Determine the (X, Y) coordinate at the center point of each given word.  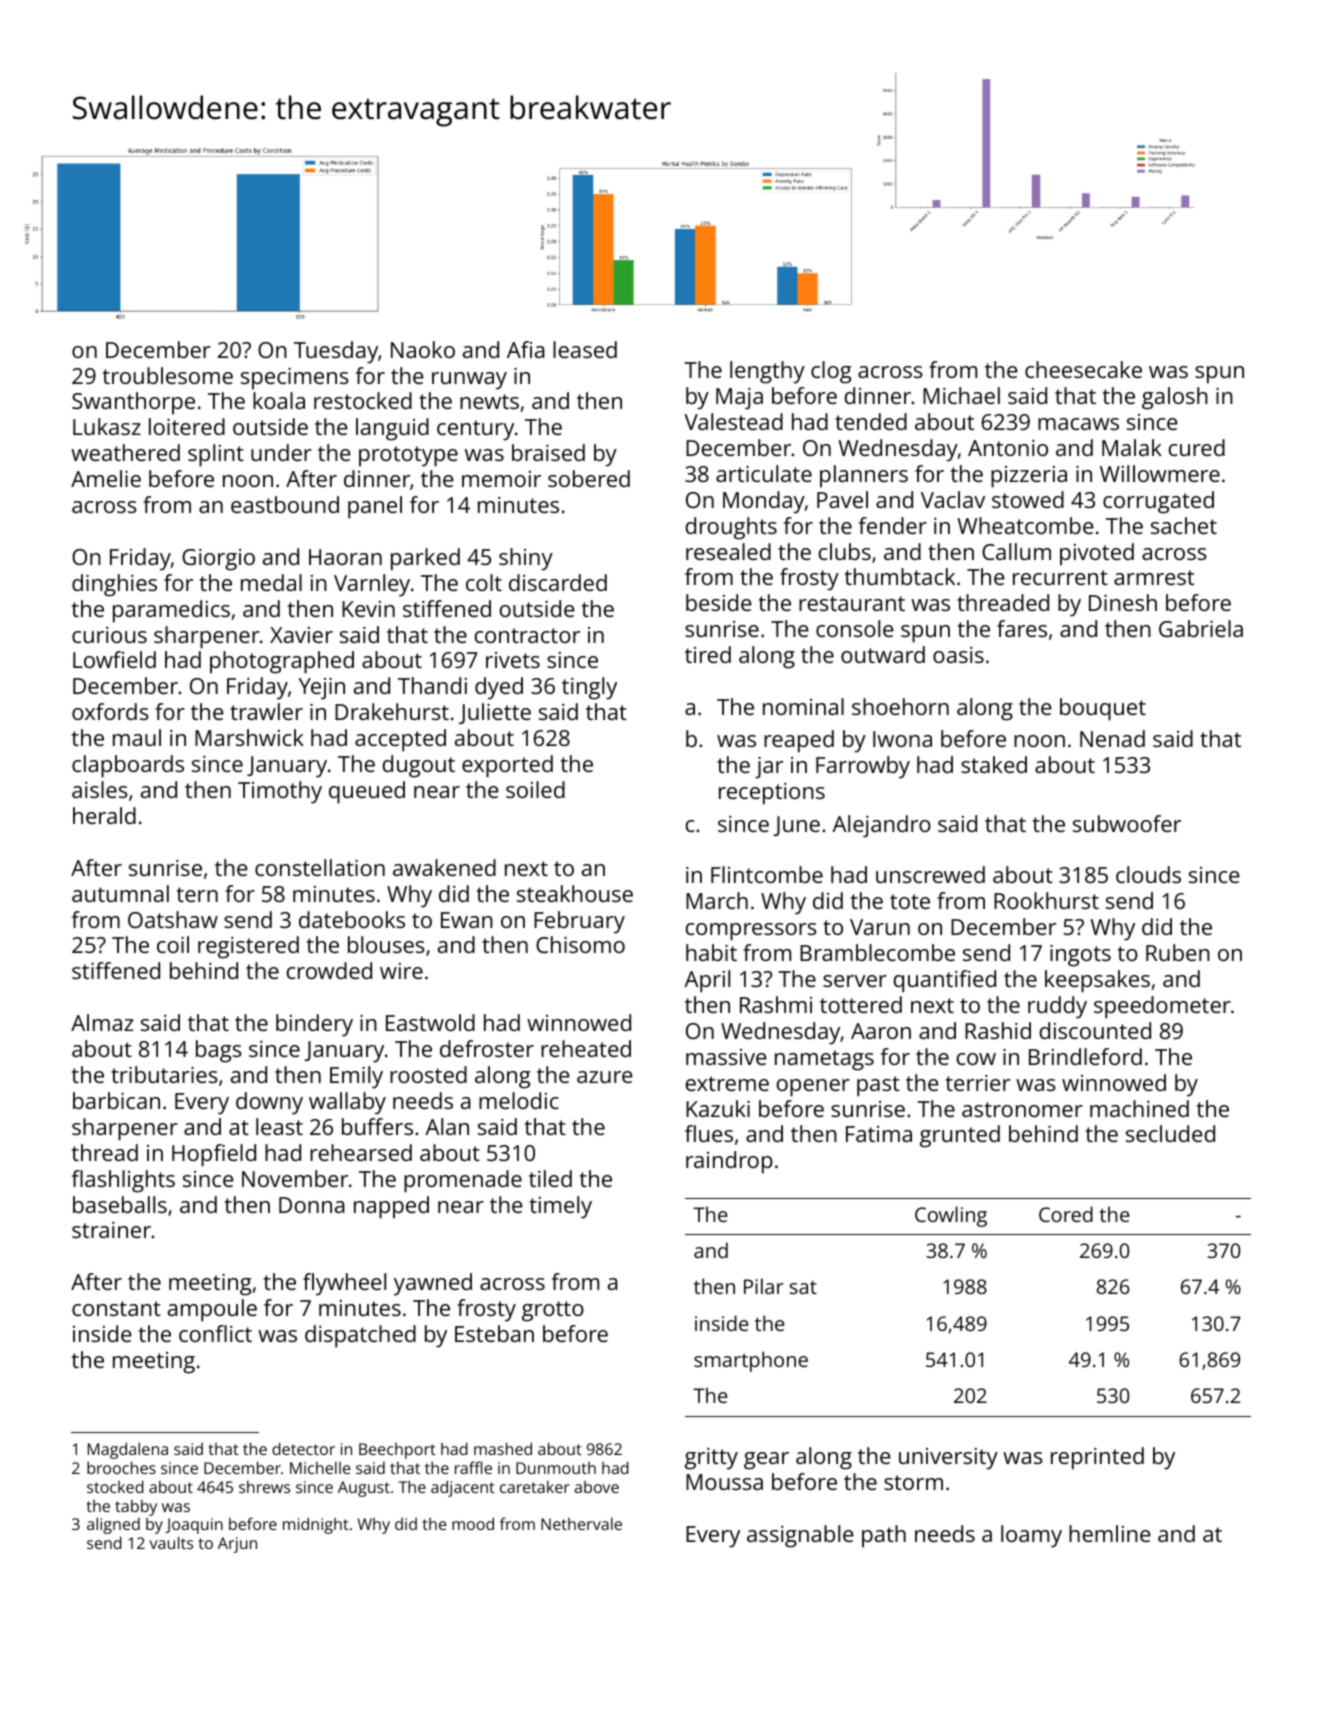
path (884, 1536)
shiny (526, 559)
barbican (116, 1100)
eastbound (285, 504)
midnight (316, 1525)
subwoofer (1127, 823)
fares (1022, 628)
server (855, 981)
